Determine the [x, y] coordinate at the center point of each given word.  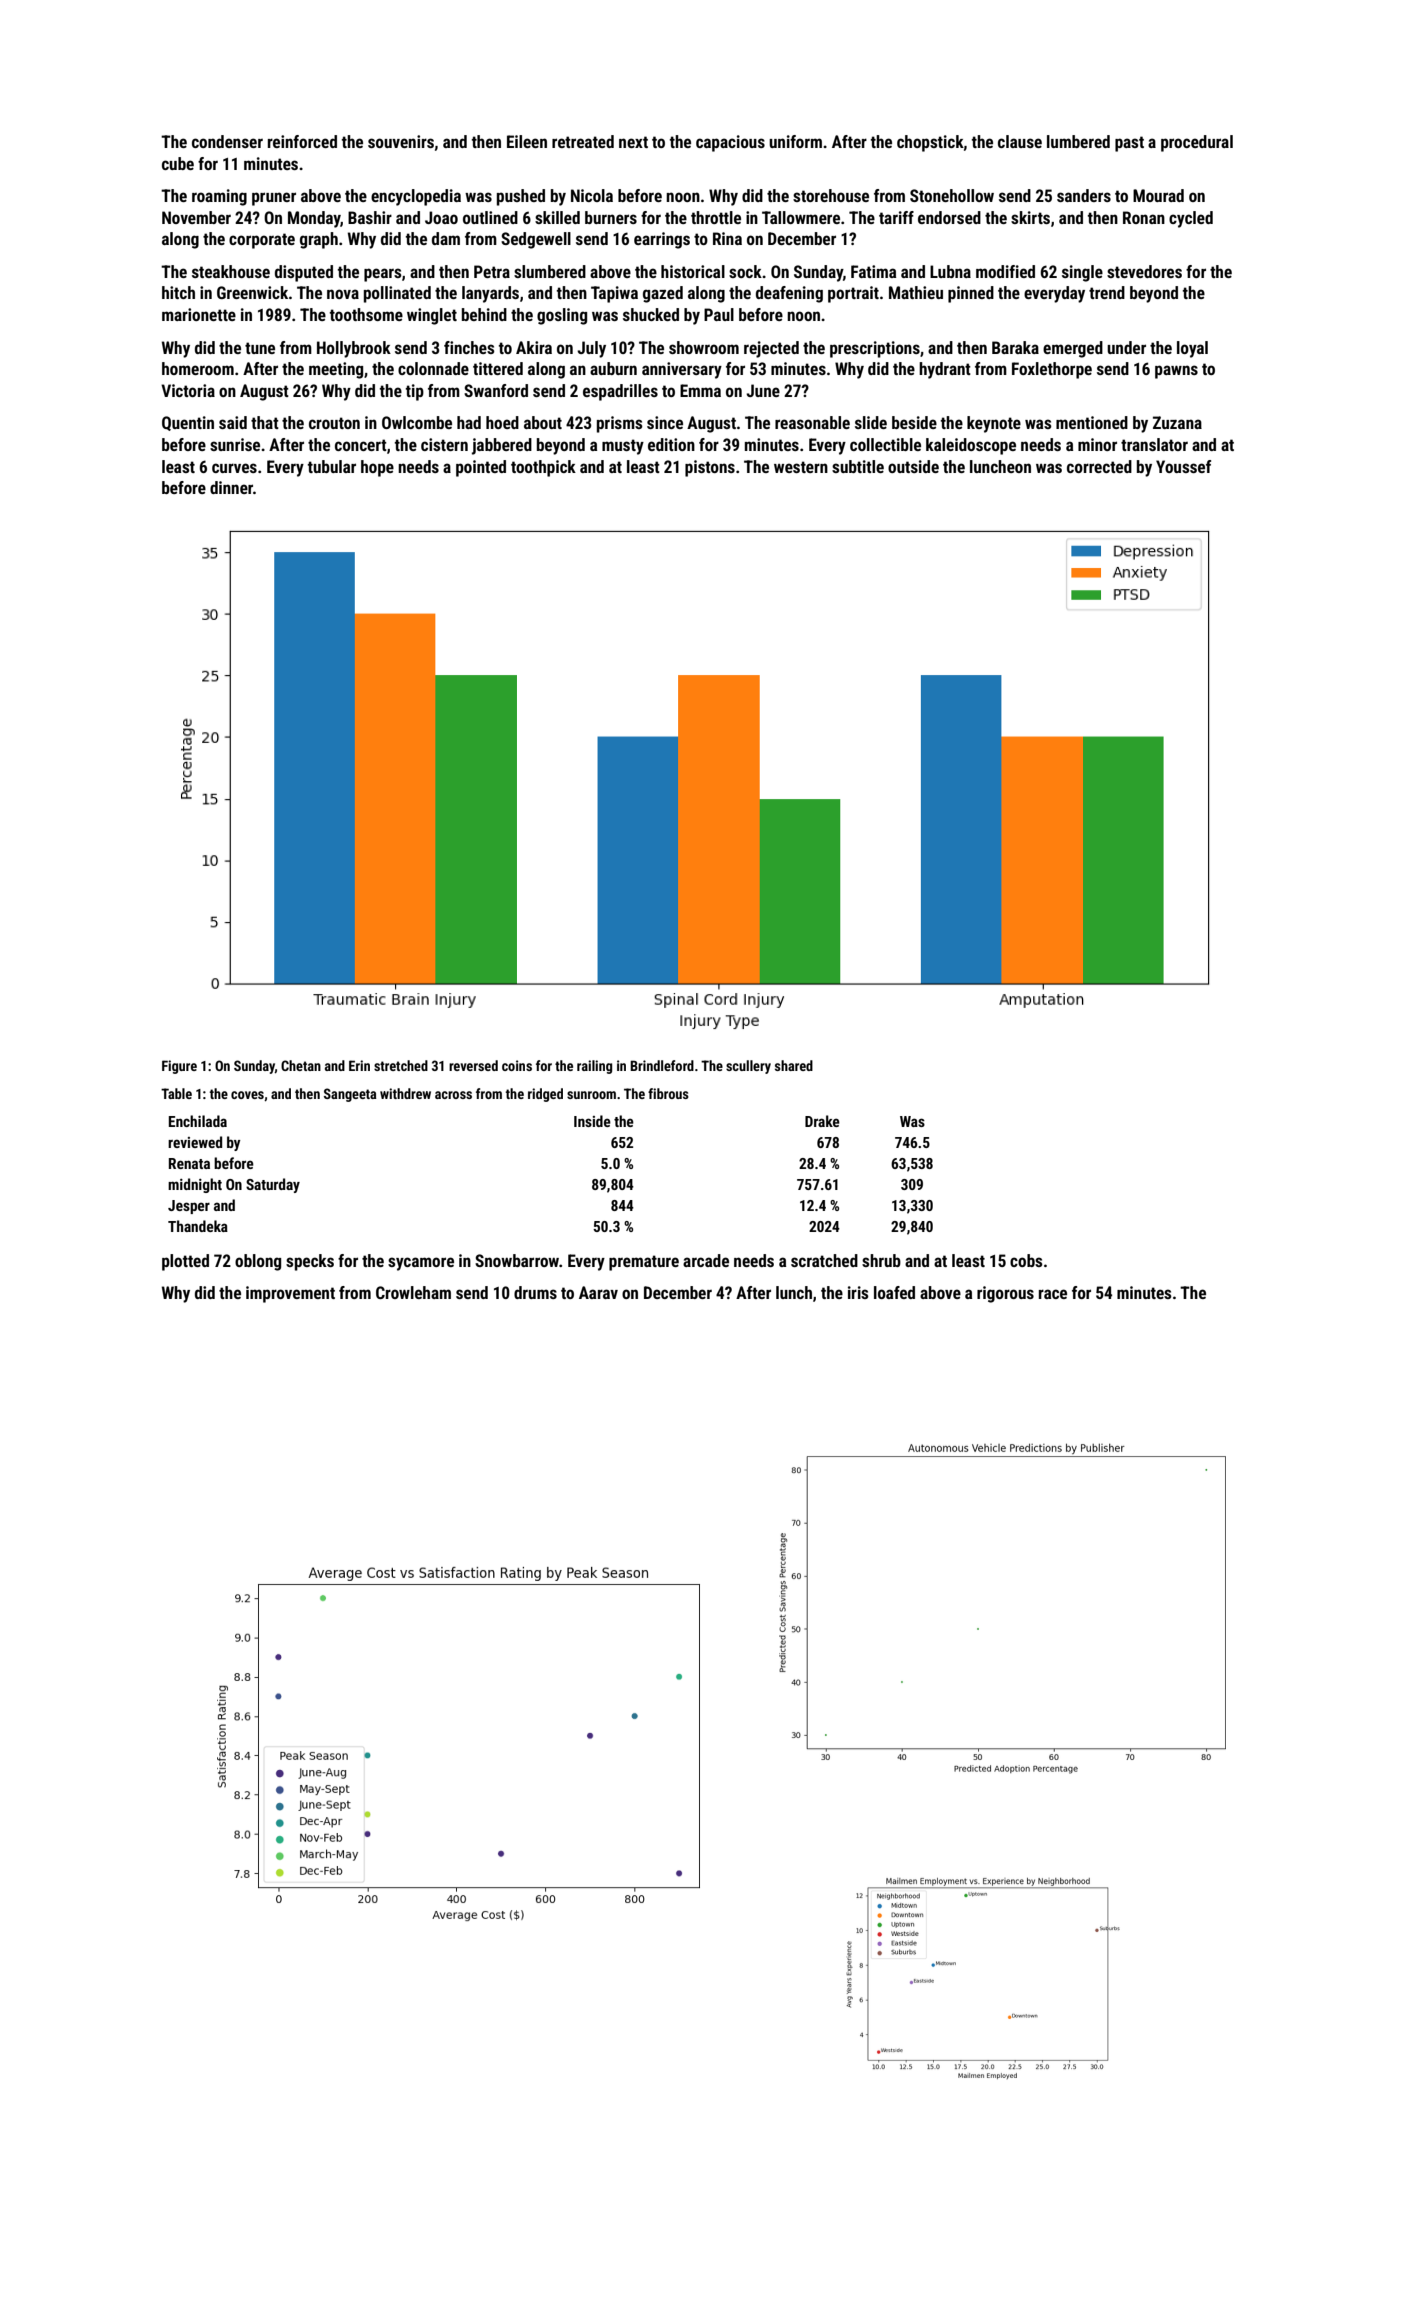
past [1129, 144]
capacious [730, 143]
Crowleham [413, 1292]
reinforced [302, 141]
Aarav [598, 1292]
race [1053, 1294]
